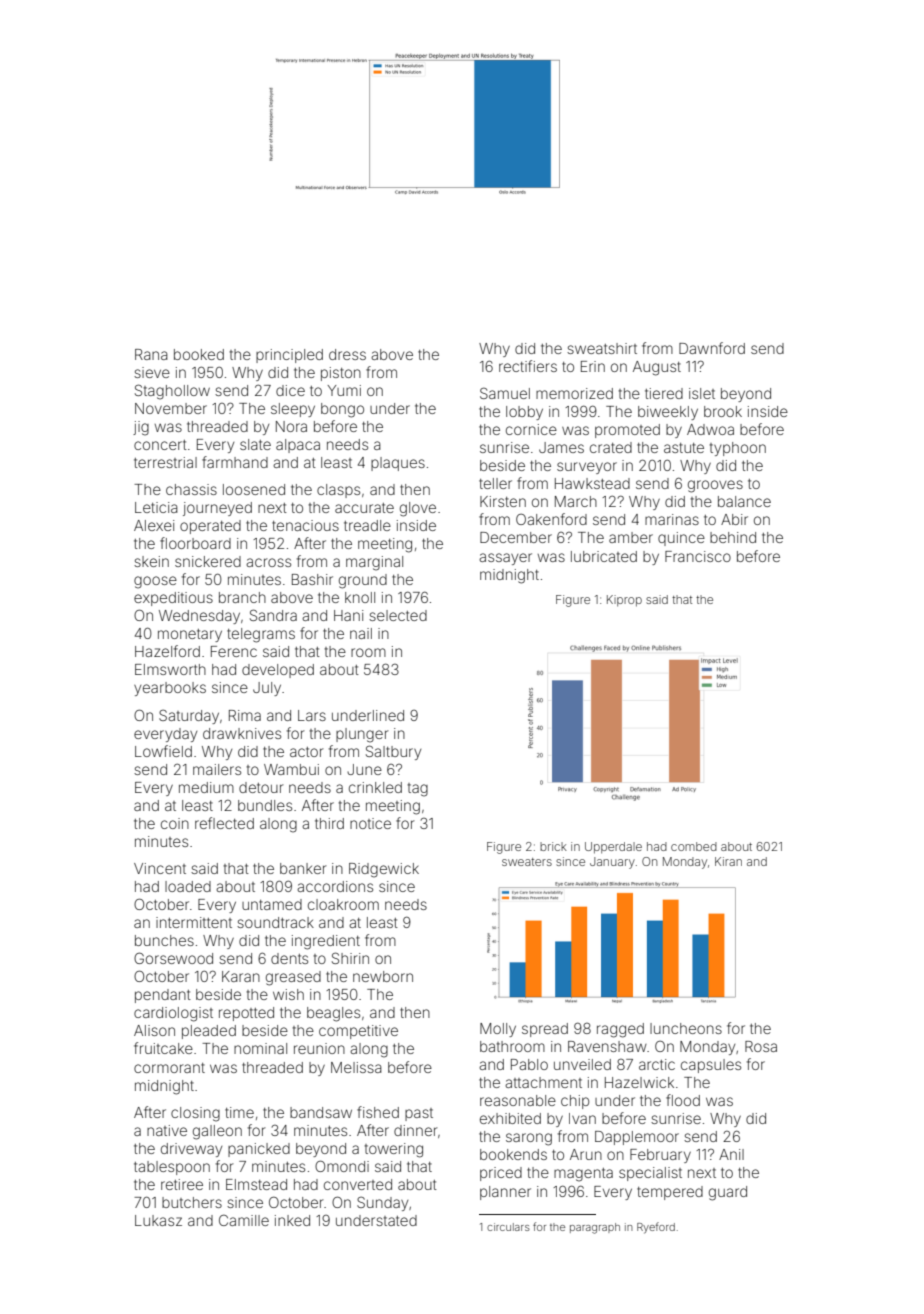 The height and width of the image is (1314, 924). Describe the element at coordinates (292, 1220) in the image. I see `inked` at that location.
